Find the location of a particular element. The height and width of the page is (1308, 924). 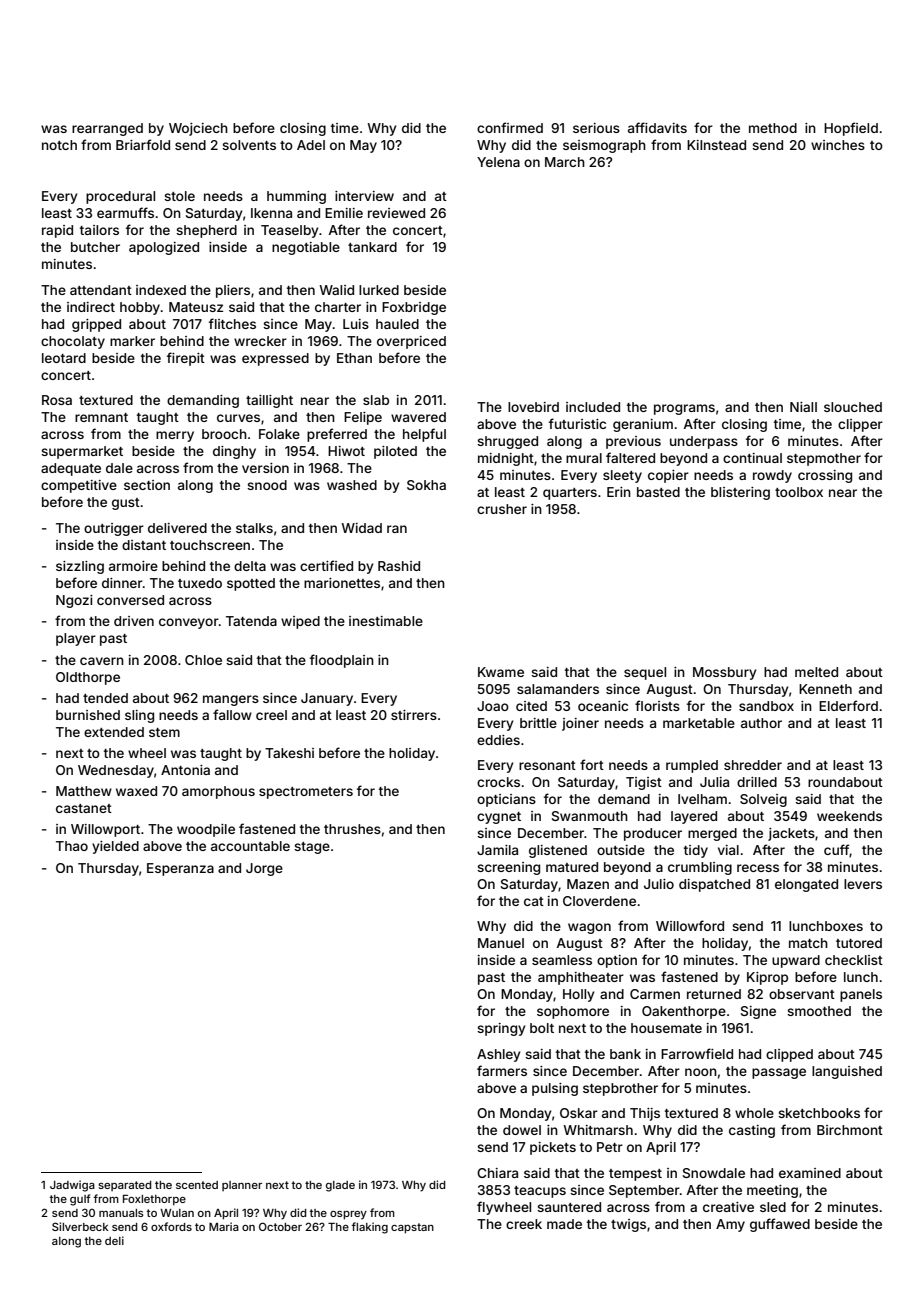

competitive is located at coordinates (79, 486).
